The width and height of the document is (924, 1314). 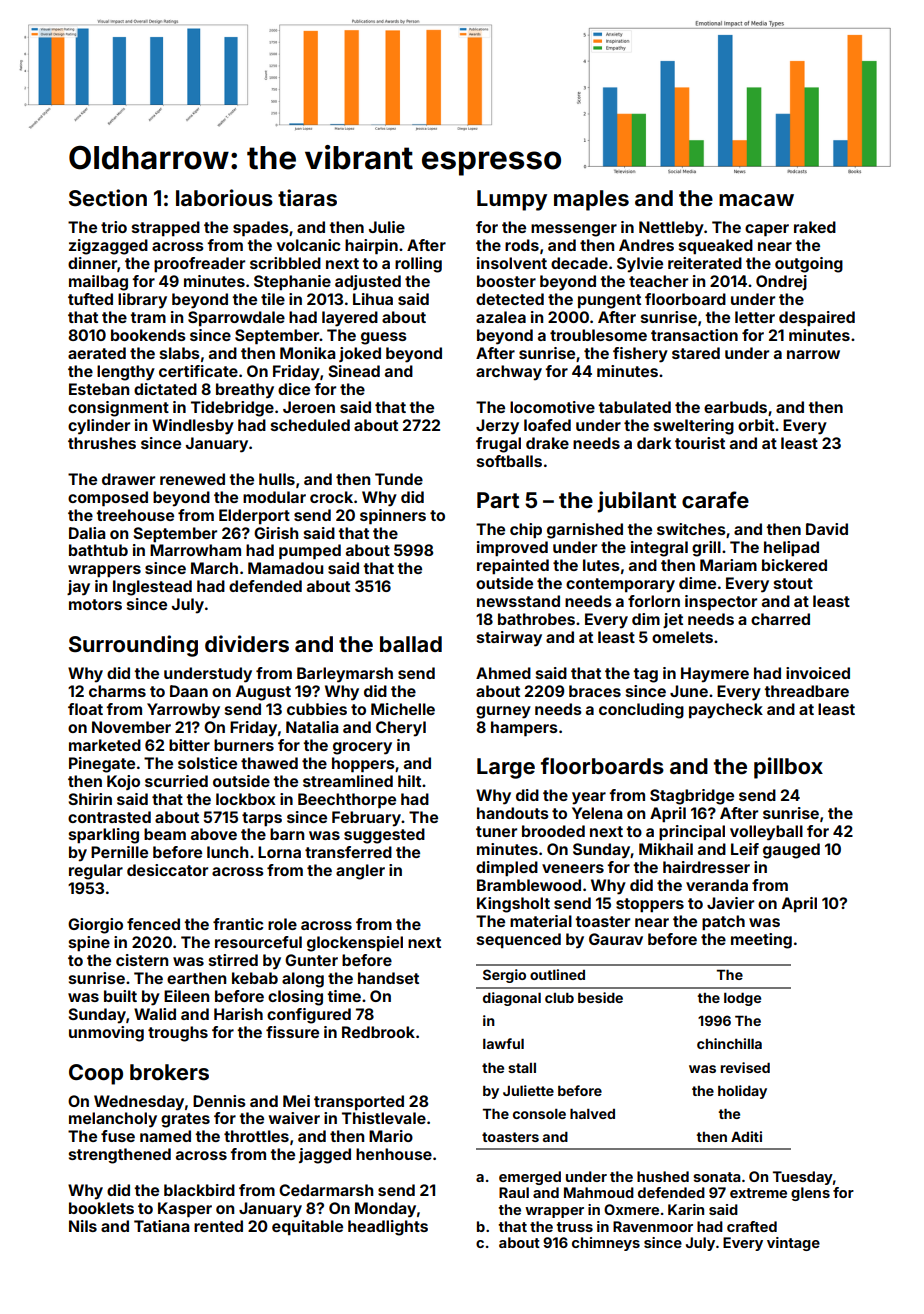 What do you see at coordinates (766, 833) in the document?
I see `volleyball` at bounding box center [766, 833].
